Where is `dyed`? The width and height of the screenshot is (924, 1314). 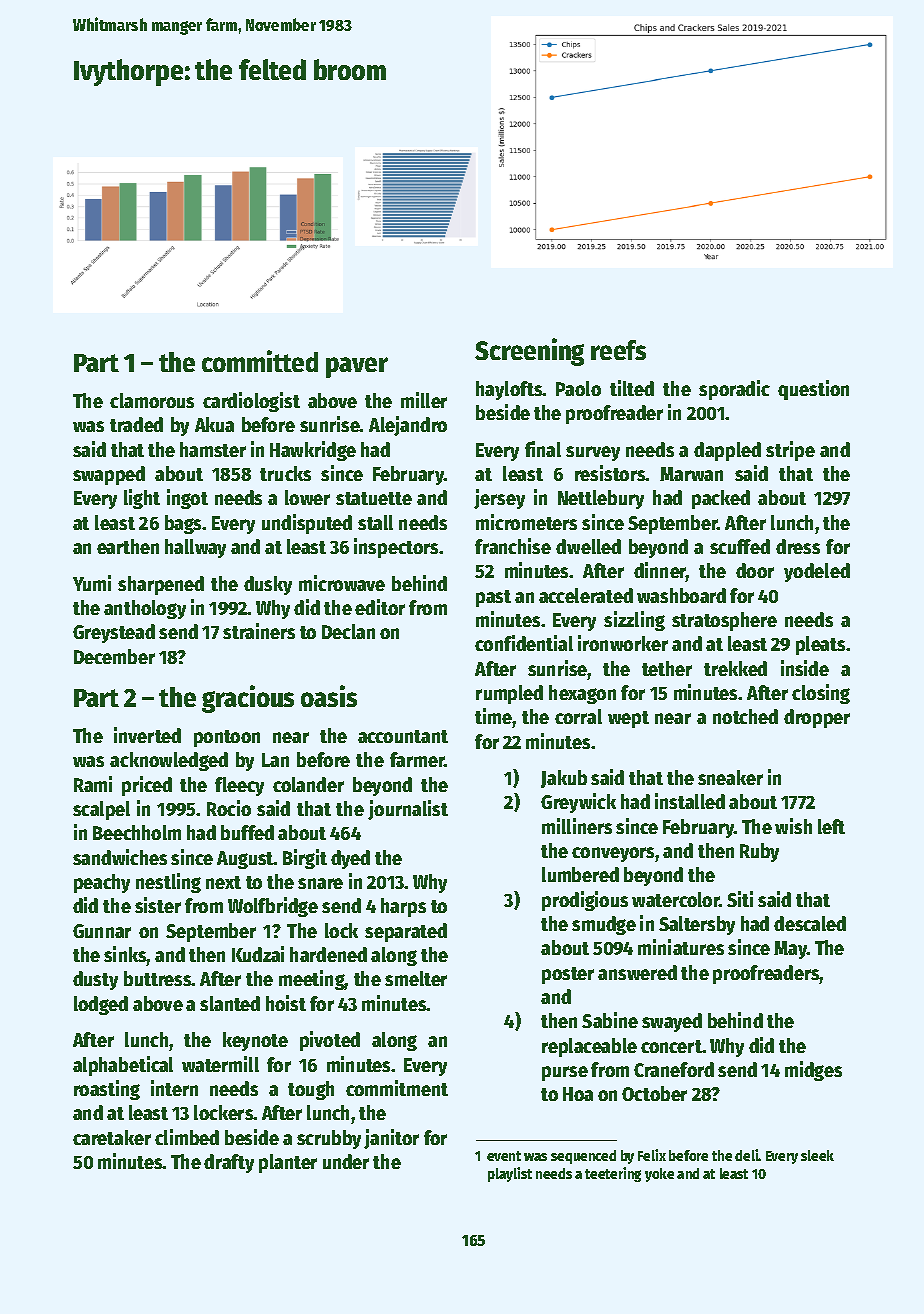 dyed is located at coordinates (350, 859).
